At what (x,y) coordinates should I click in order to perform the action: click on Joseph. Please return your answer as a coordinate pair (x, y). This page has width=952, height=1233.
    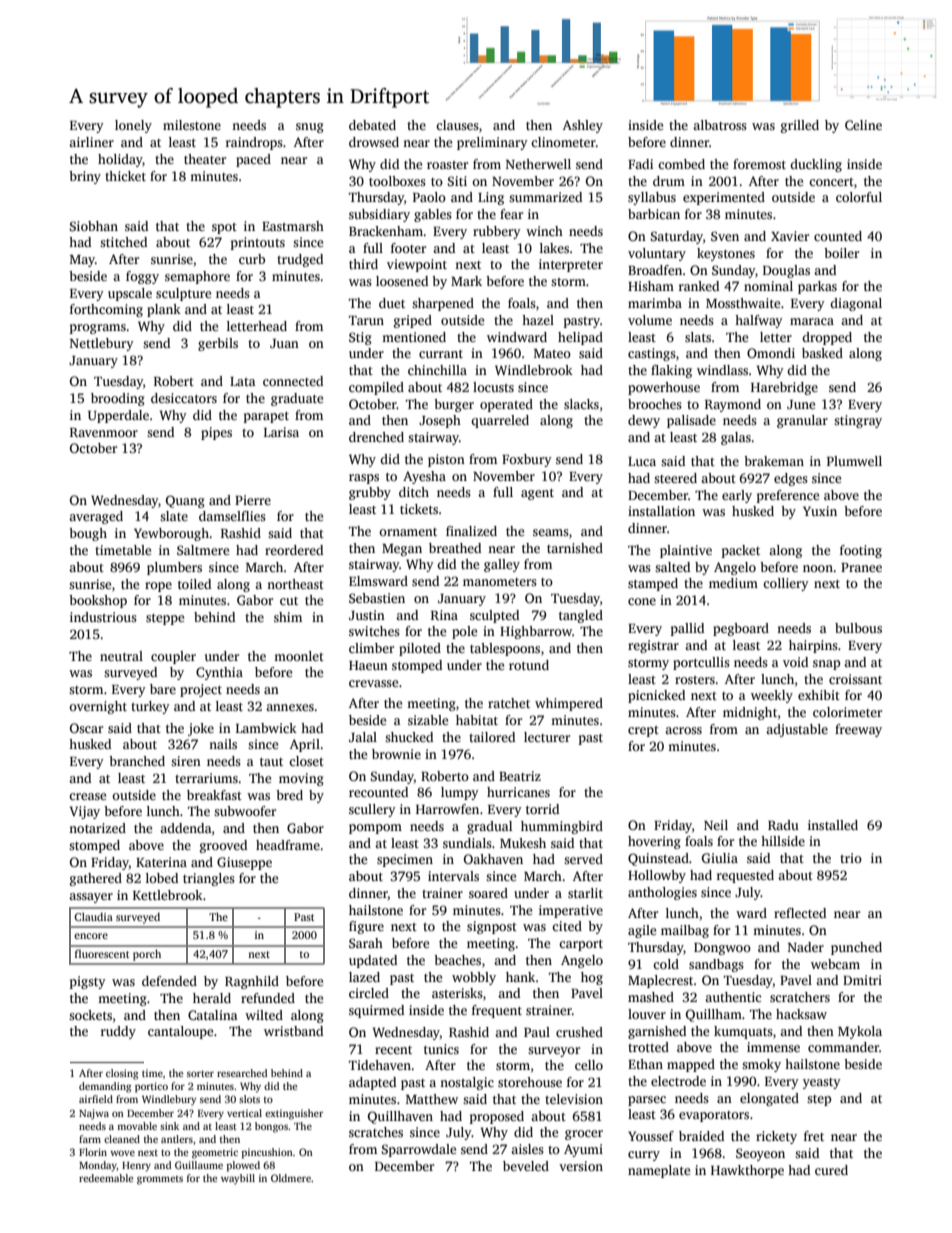
    Looking at the image, I should click on (440, 421).
